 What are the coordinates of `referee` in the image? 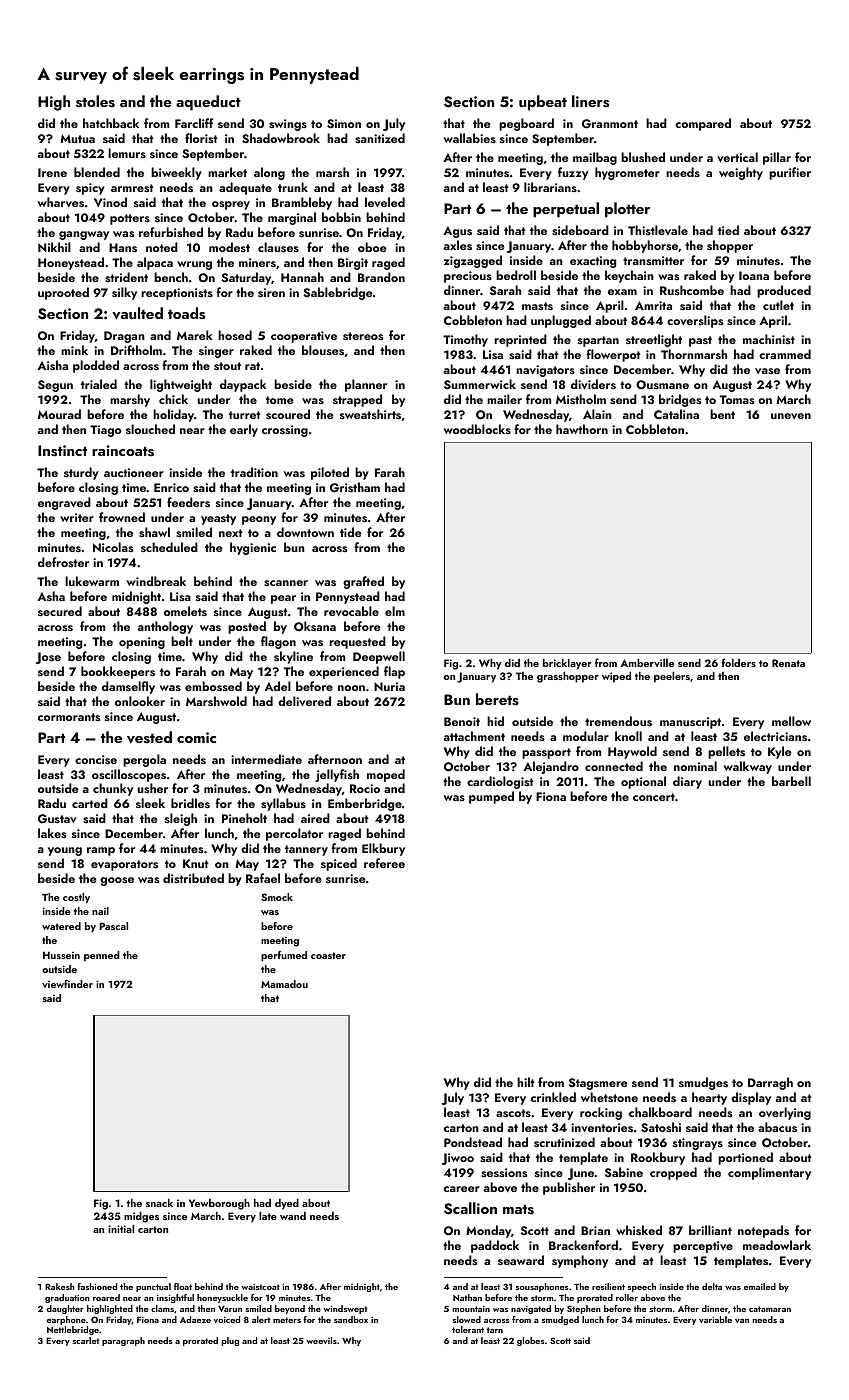 It's located at (384, 863).
